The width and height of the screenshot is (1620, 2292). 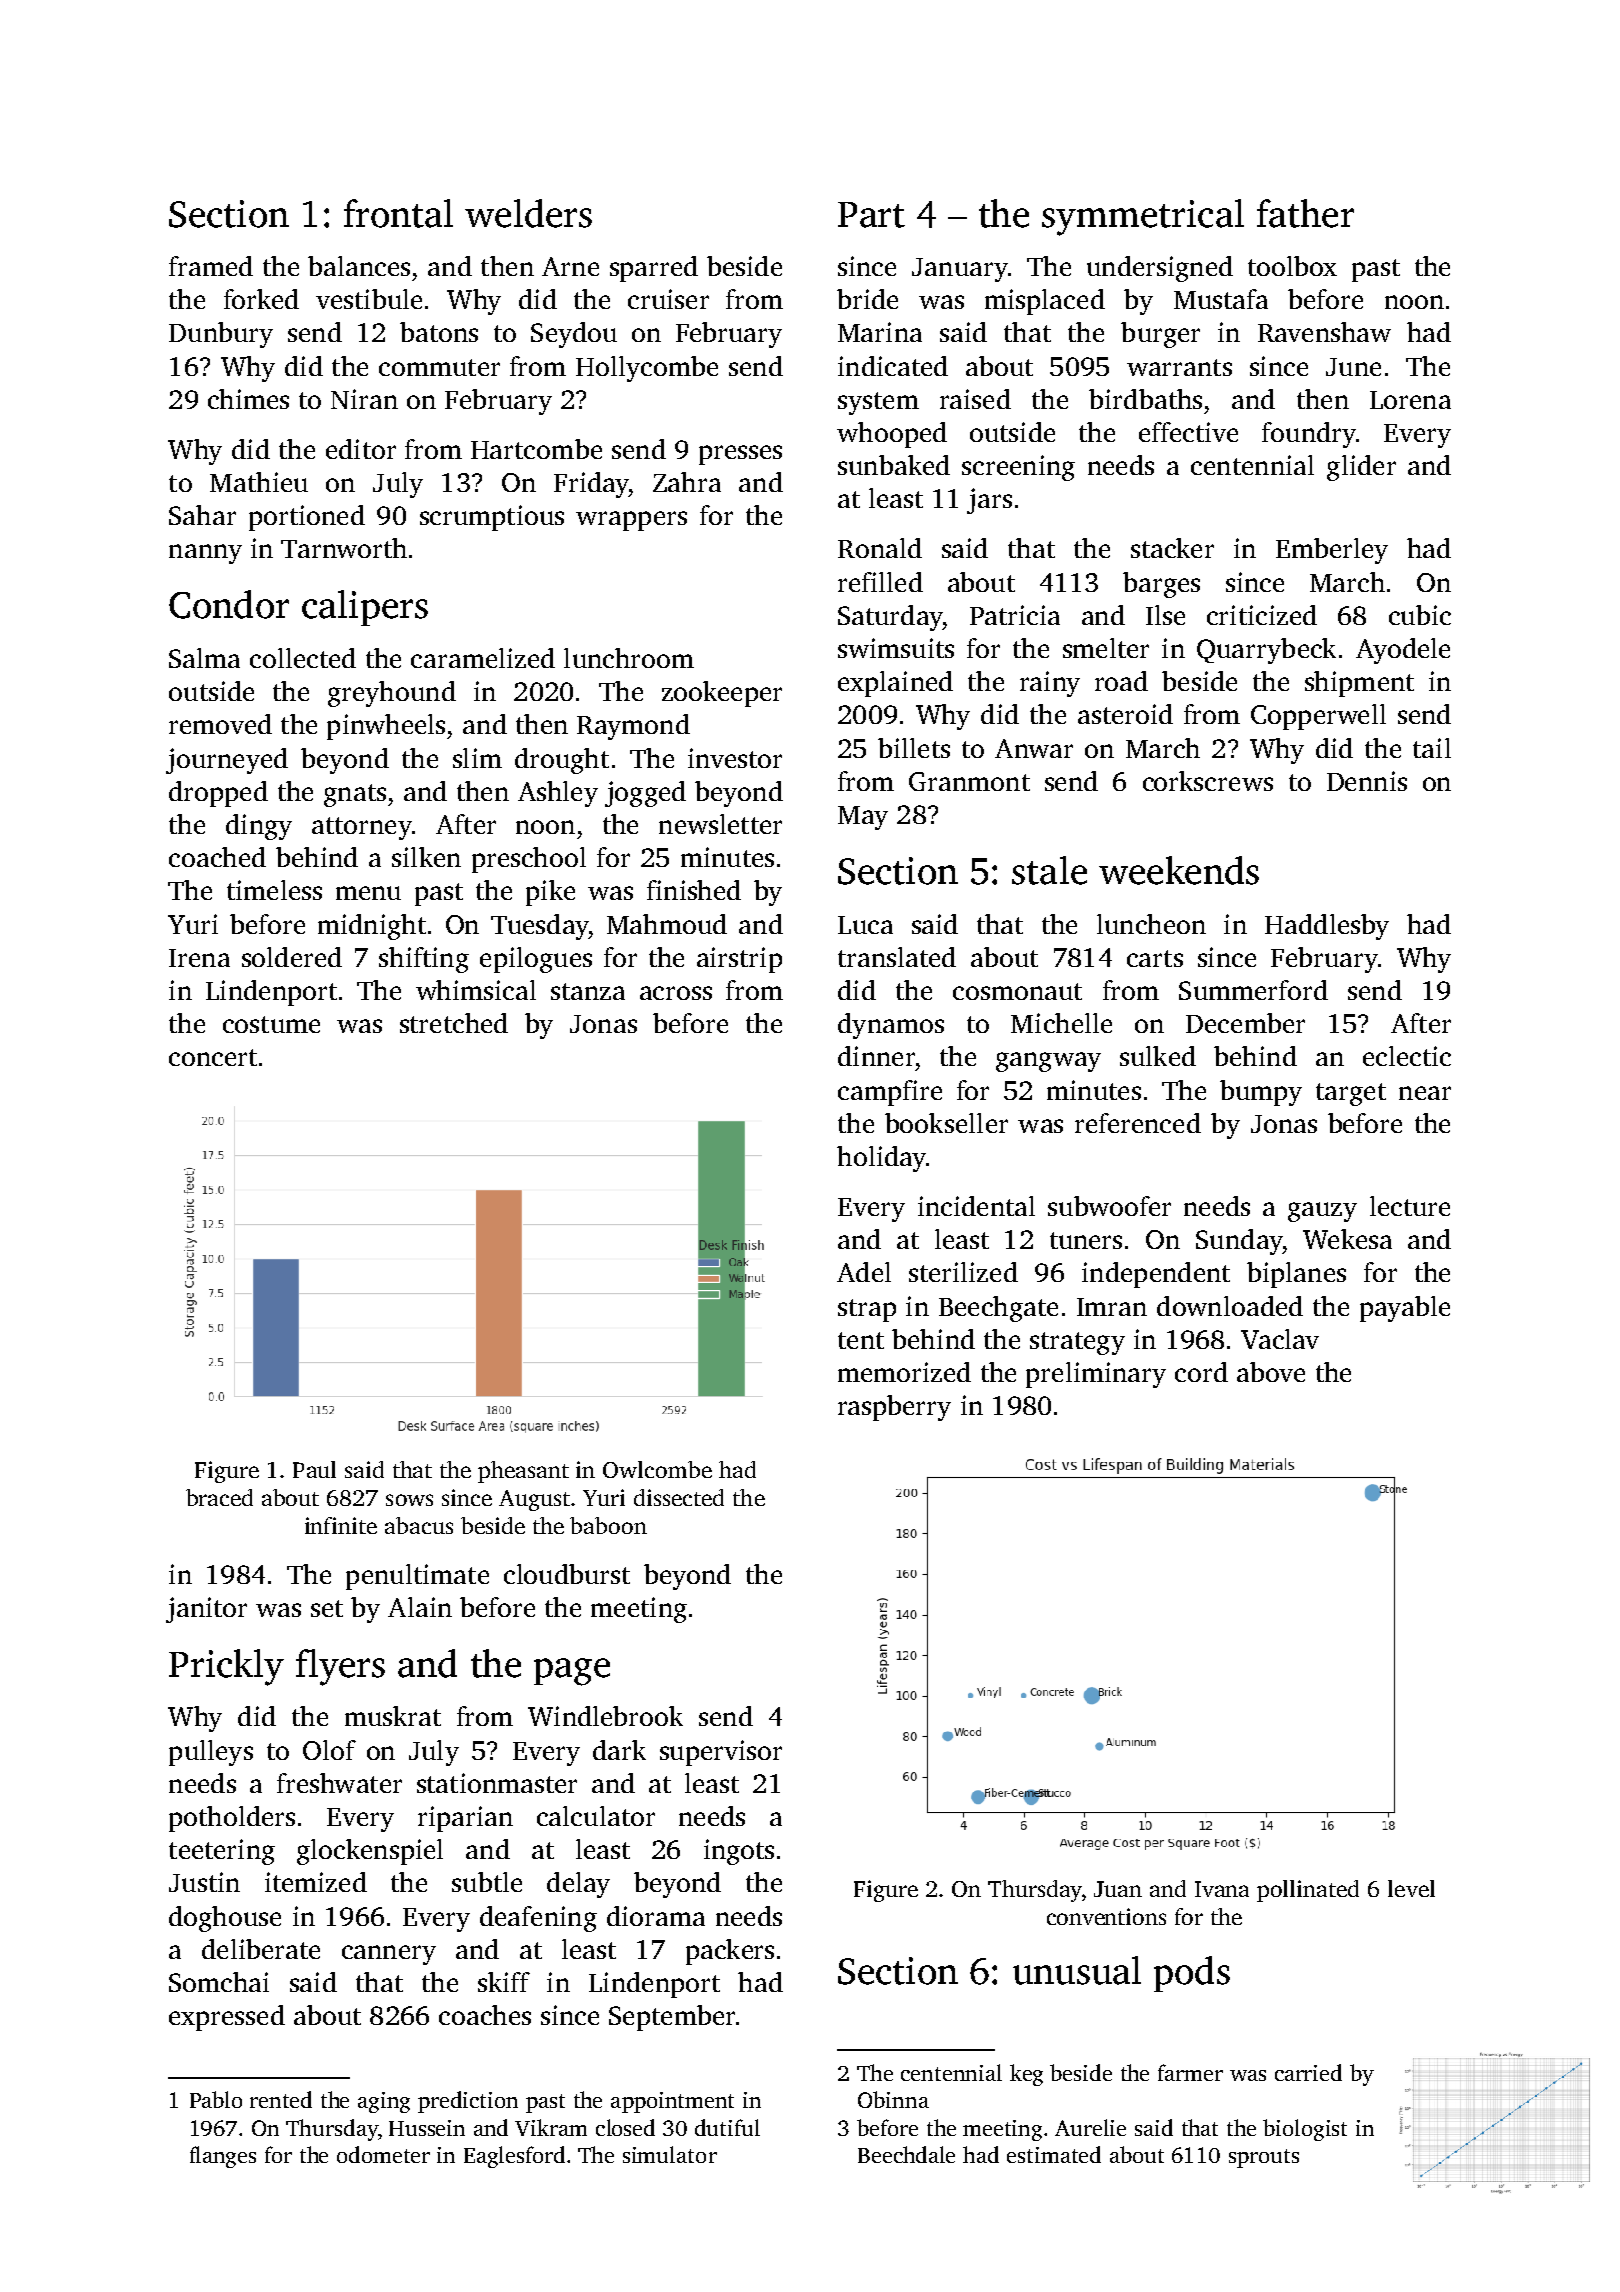 I want to click on target, so click(x=1351, y=1094).
